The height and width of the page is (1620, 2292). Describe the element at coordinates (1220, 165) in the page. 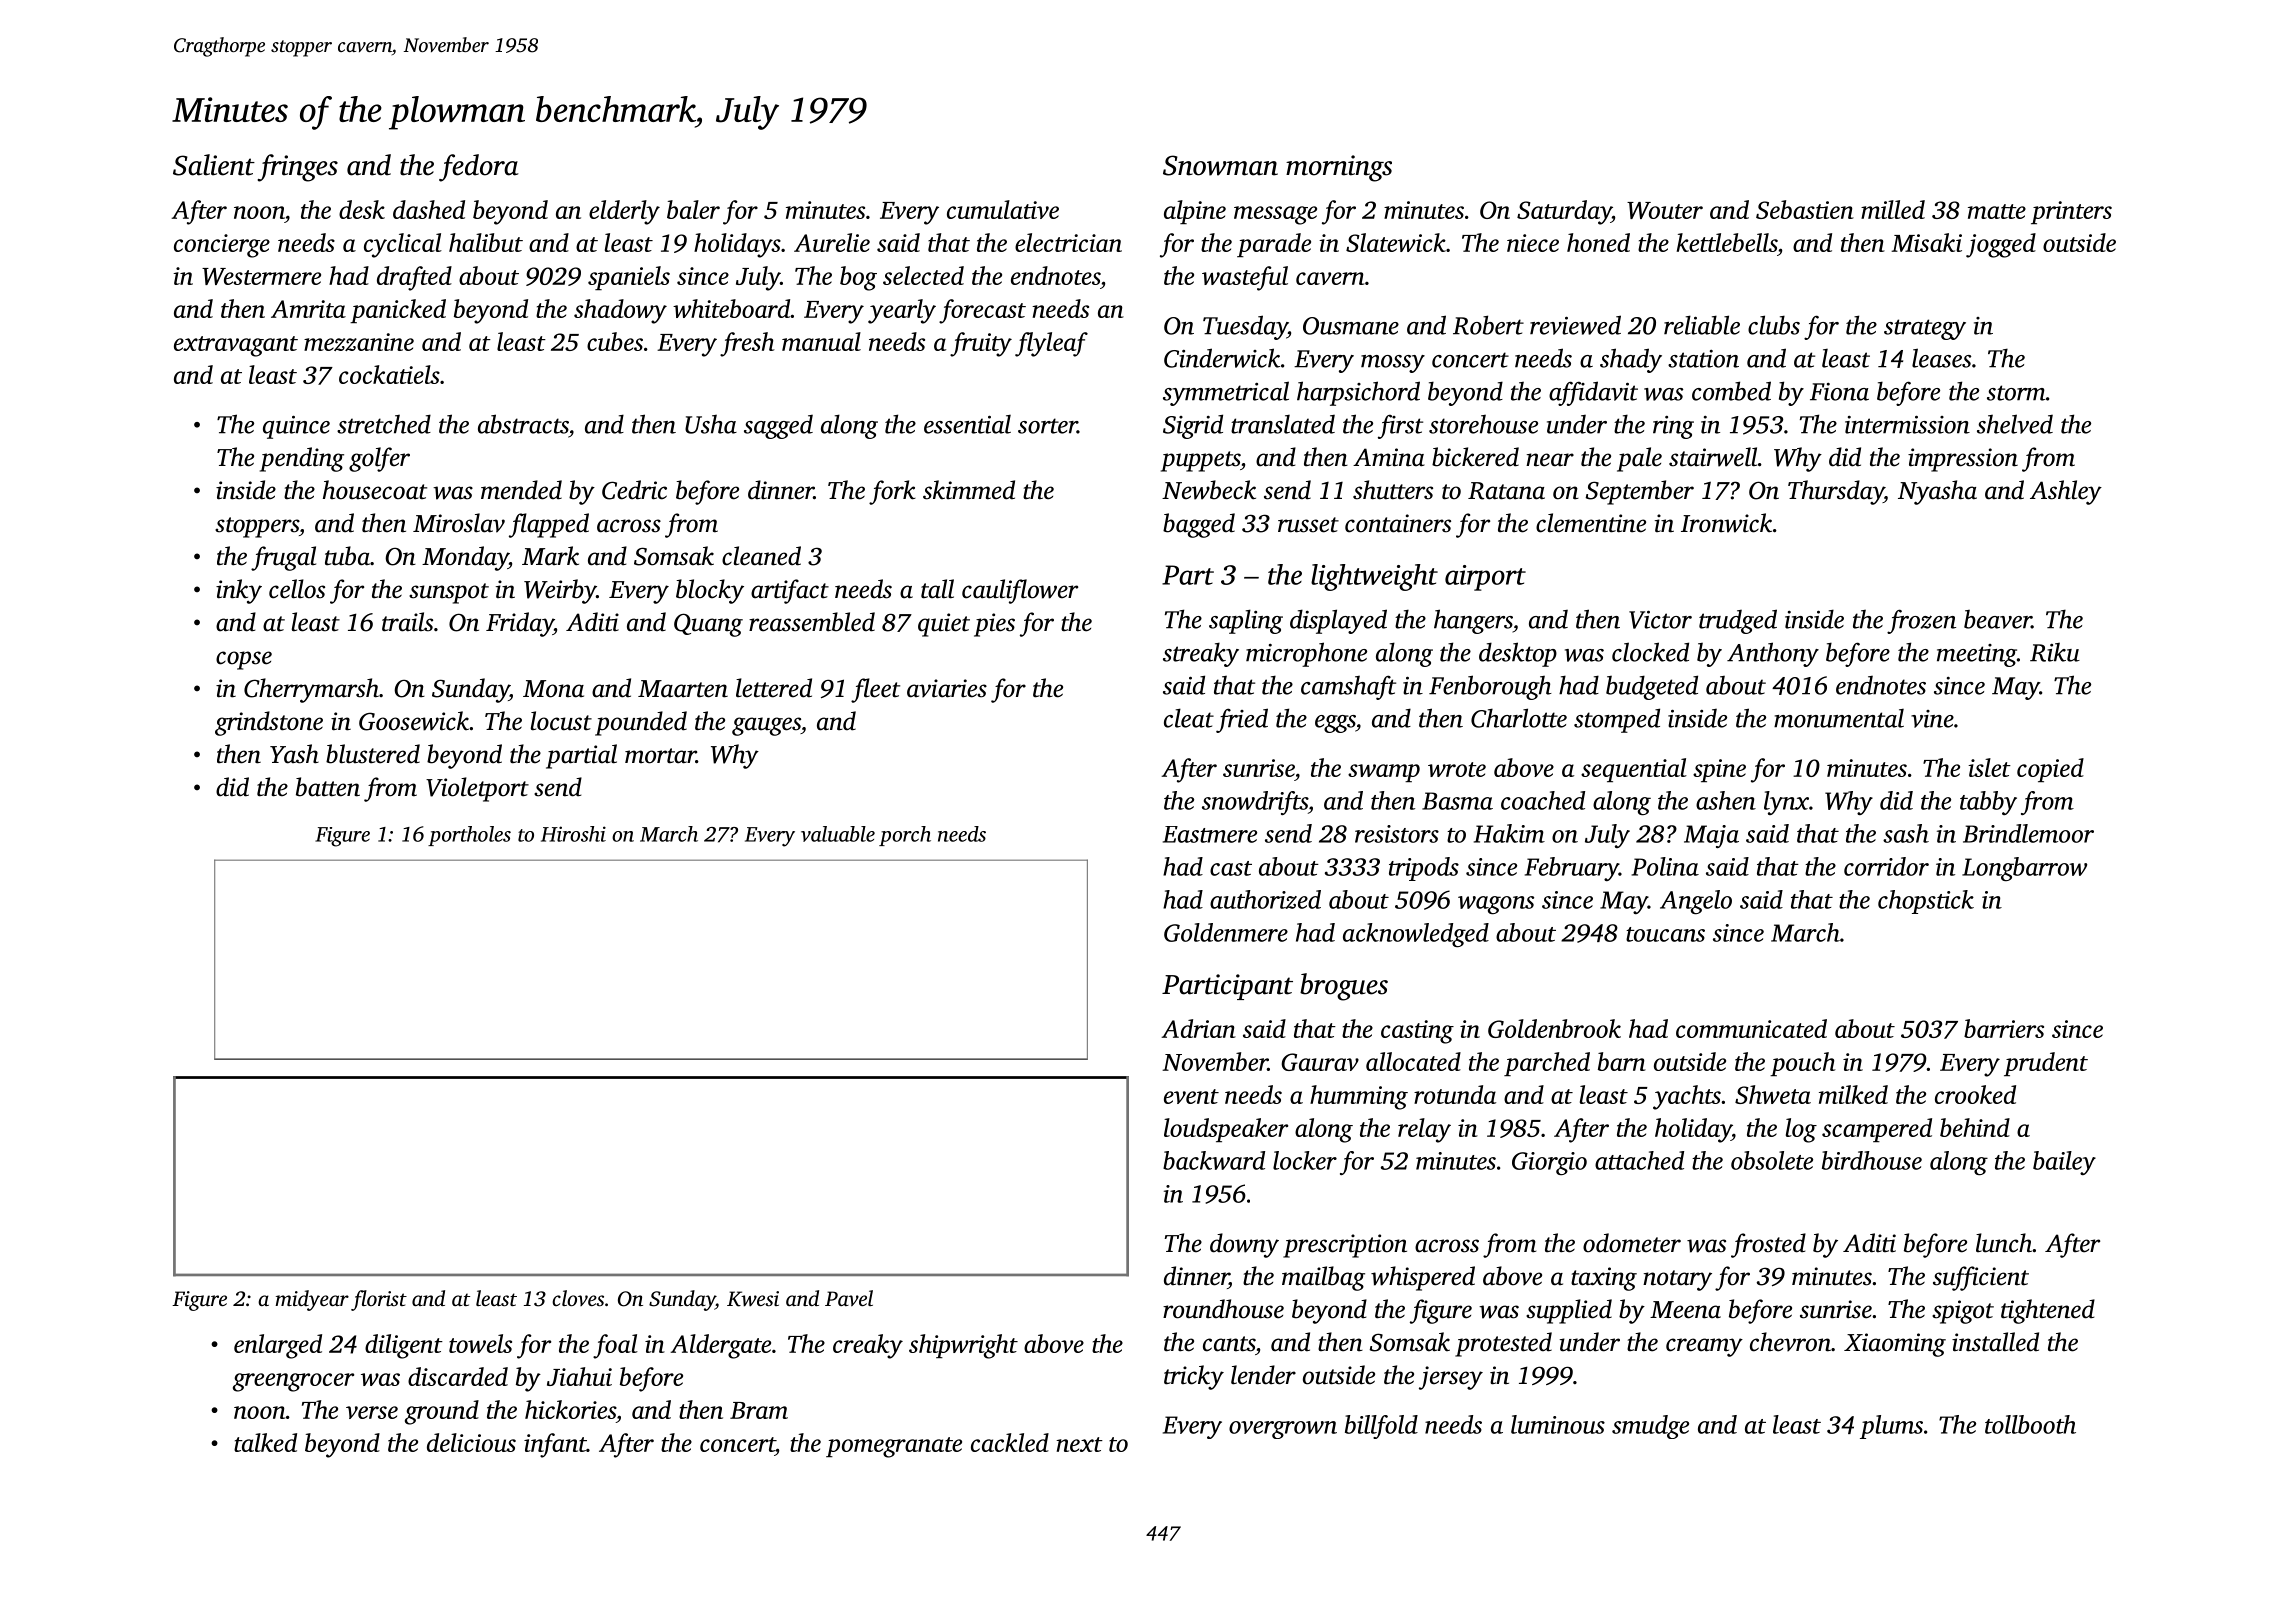

I see `Snowman` at that location.
